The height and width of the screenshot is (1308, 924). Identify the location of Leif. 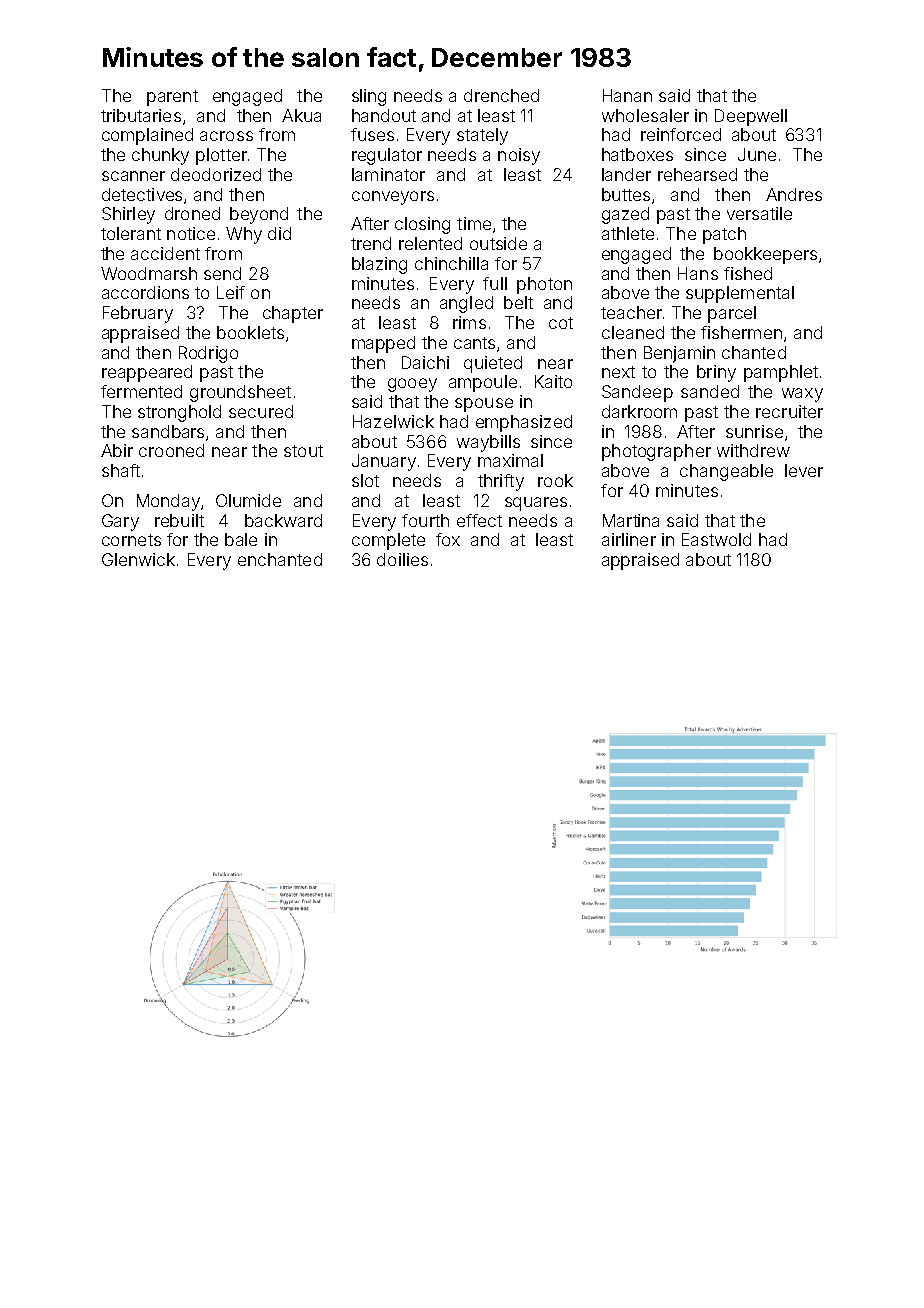
(231, 292).
